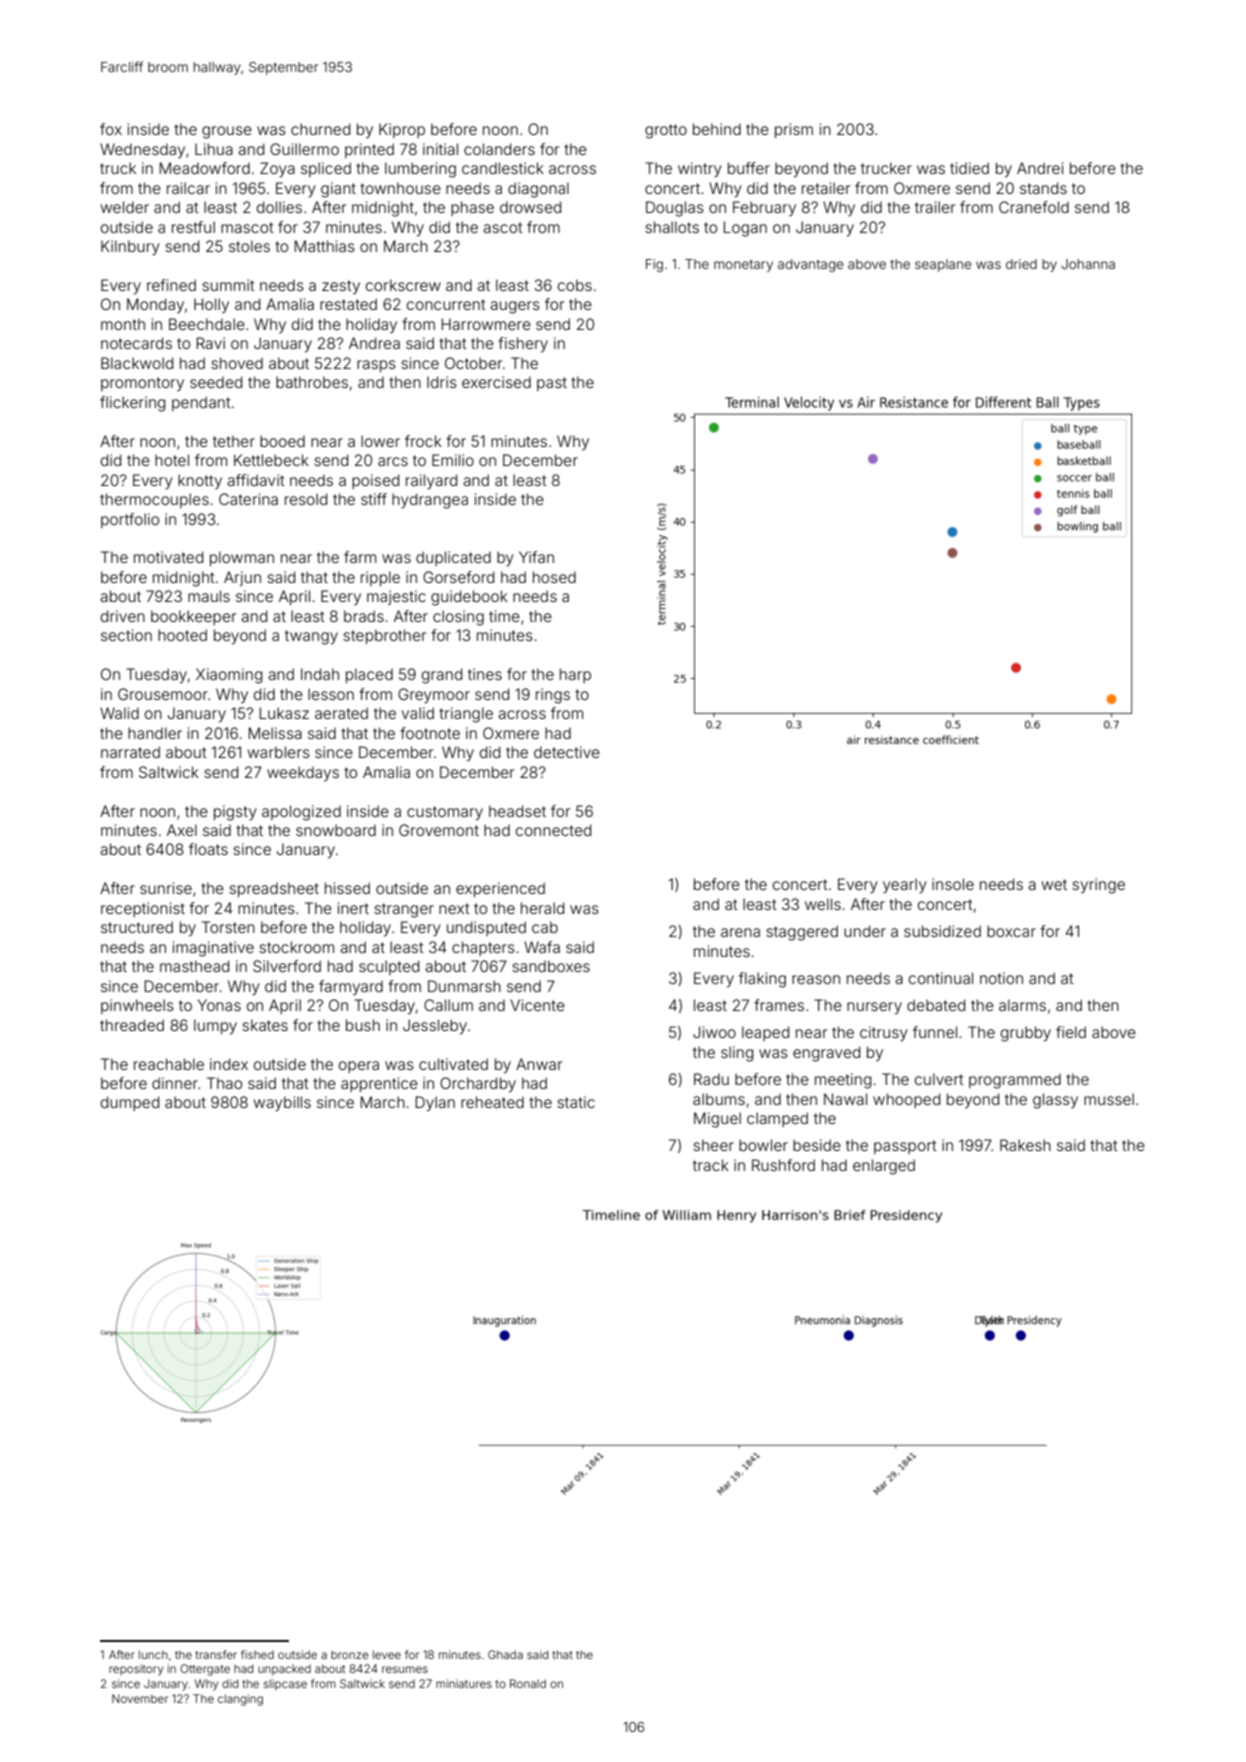  What do you see at coordinates (350, 1654) in the screenshot?
I see `bronze` at bounding box center [350, 1654].
